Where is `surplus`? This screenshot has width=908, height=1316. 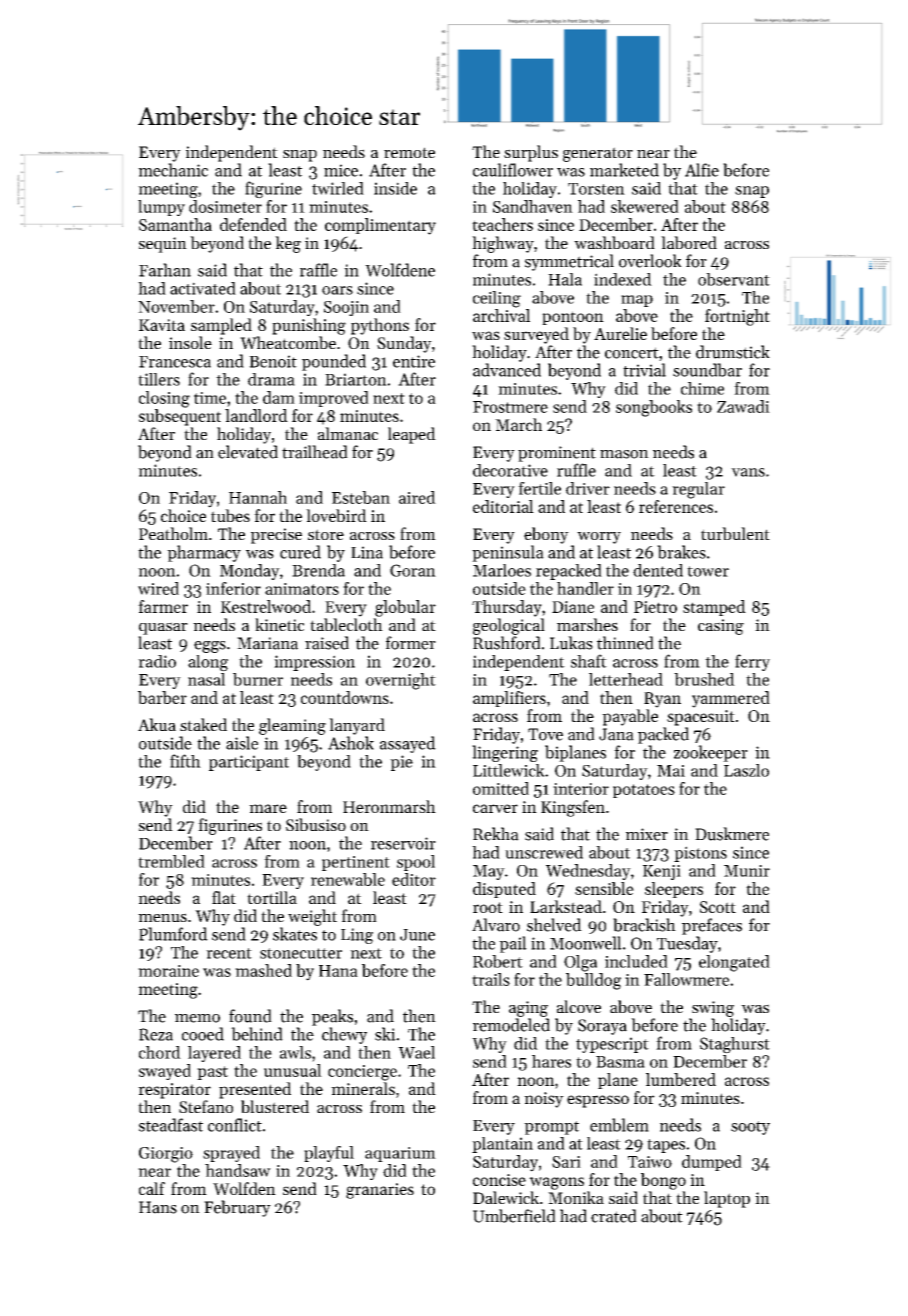
surplus is located at coordinates (531, 153).
